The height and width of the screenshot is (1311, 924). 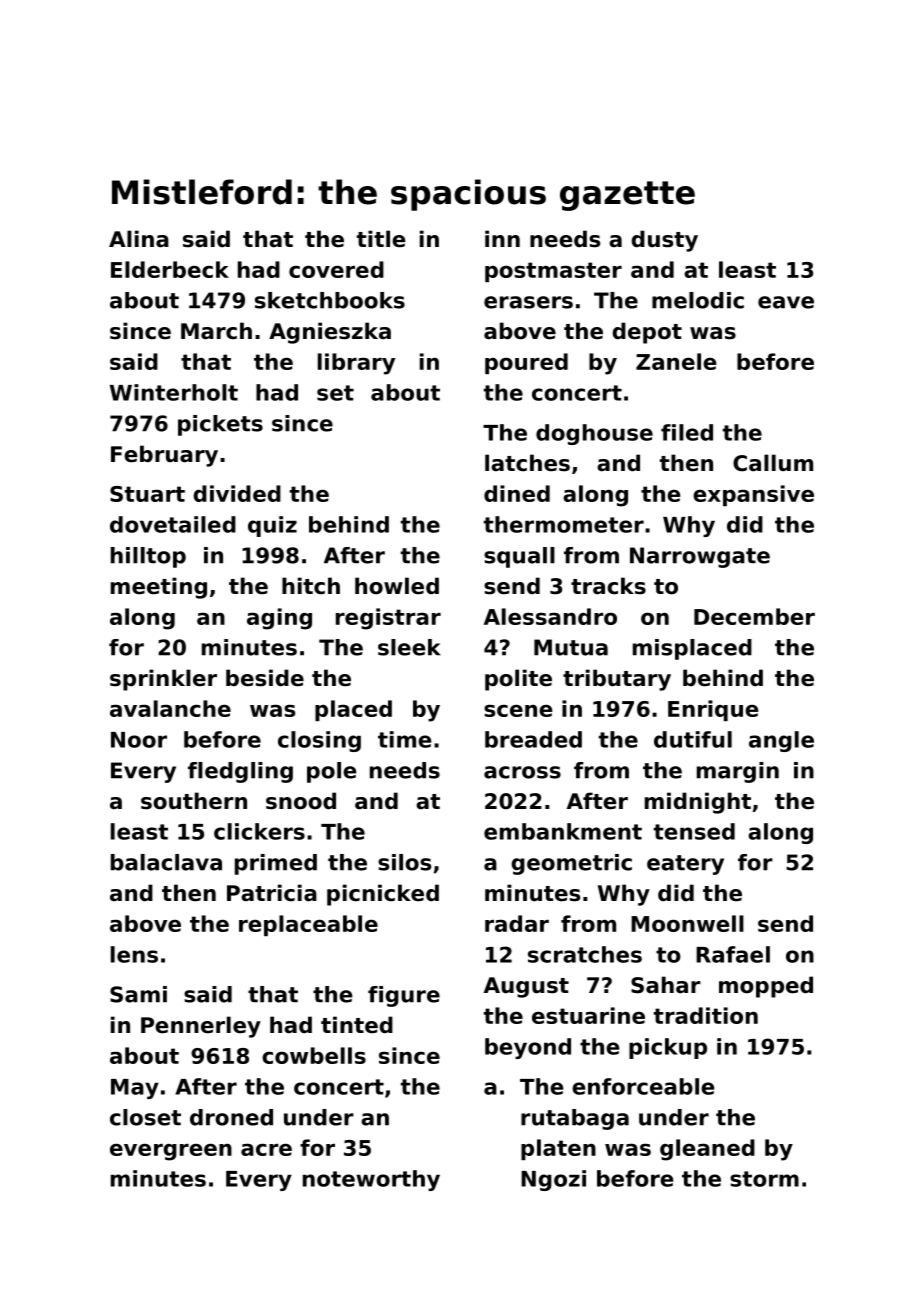 I want to click on dined, so click(x=517, y=493).
